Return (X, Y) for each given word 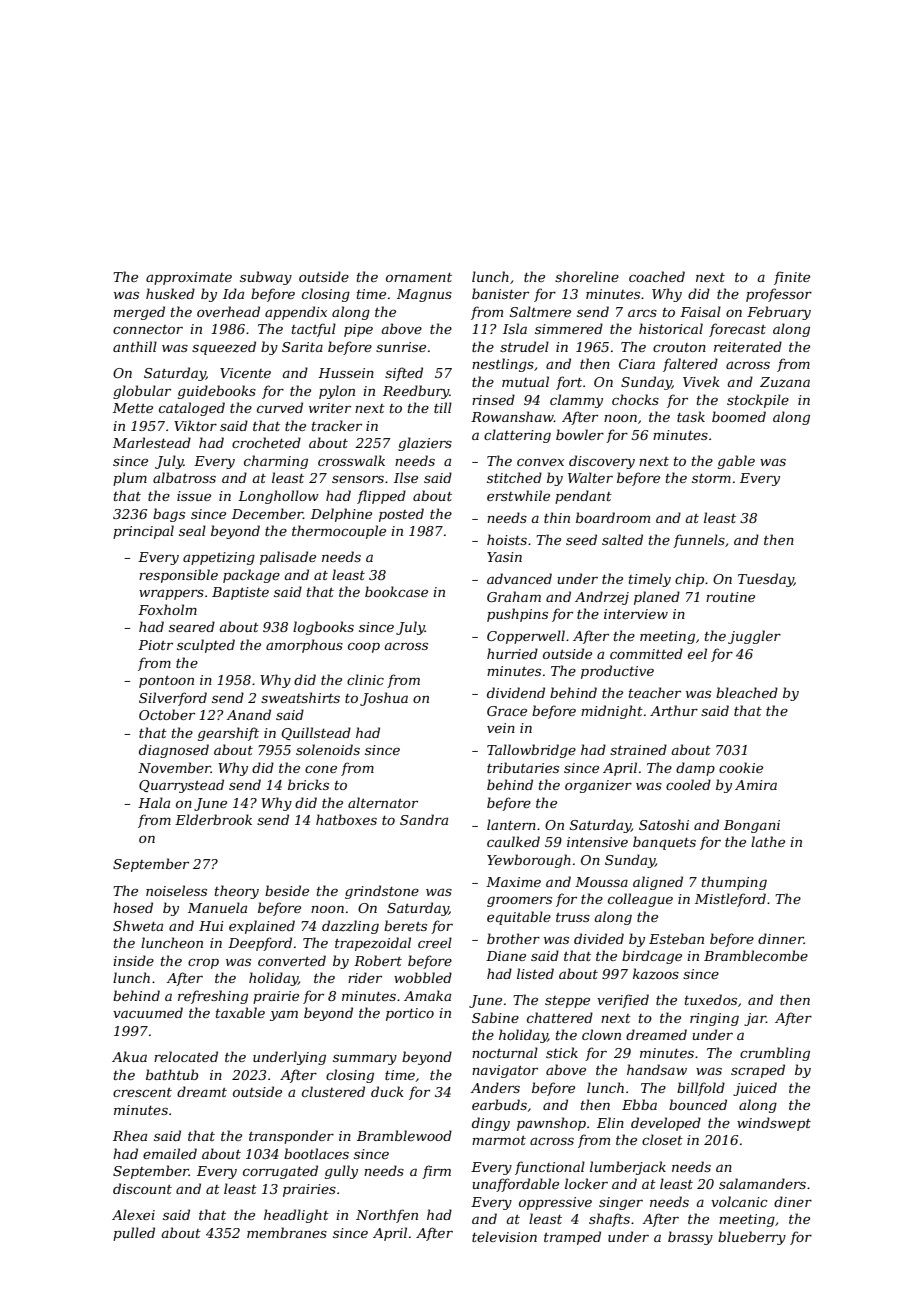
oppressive (555, 1203)
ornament (419, 277)
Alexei (133, 1214)
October (167, 714)
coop (364, 648)
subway (266, 278)
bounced (698, 1104)
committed (646, 653)
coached (657, 276)
